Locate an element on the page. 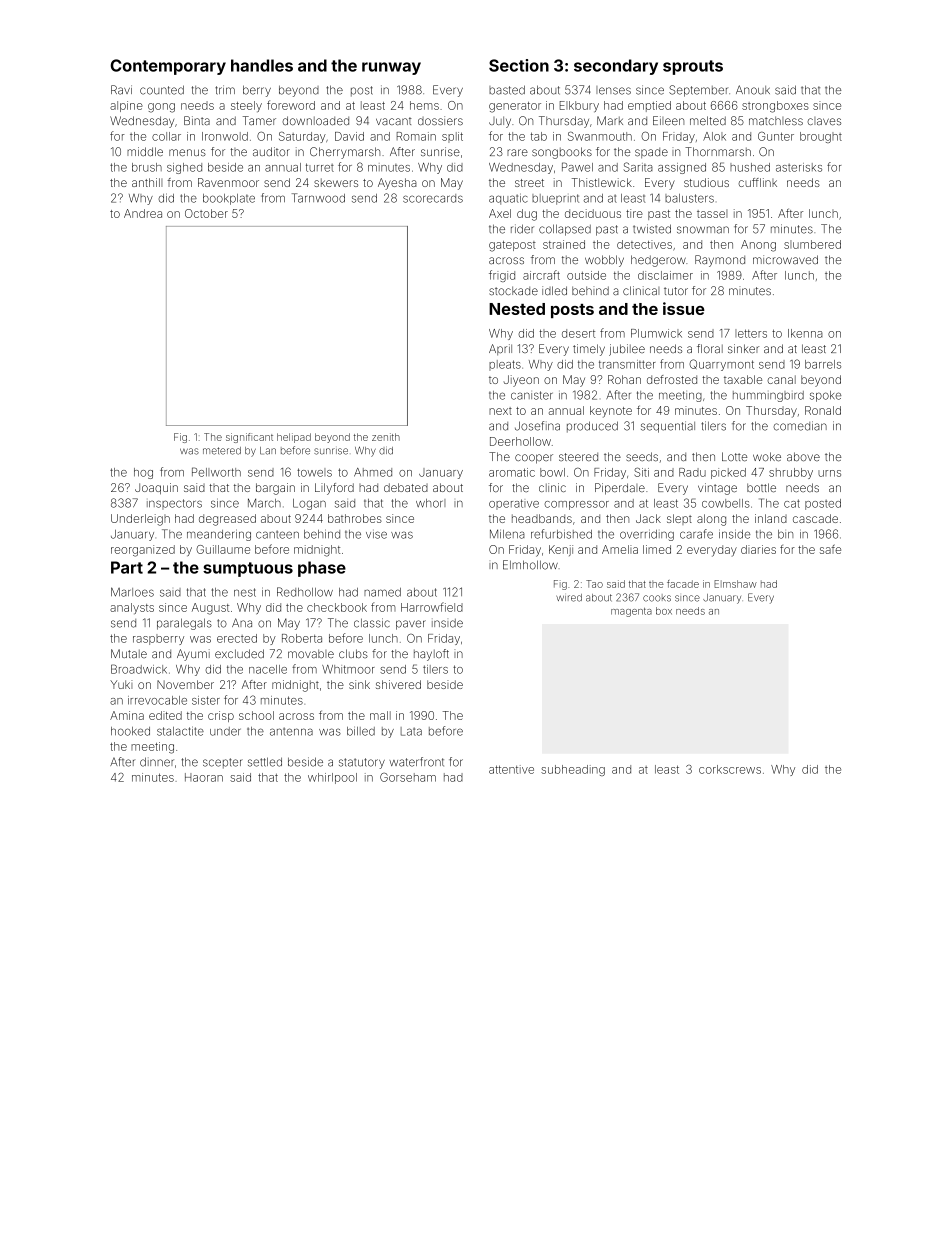 This image has height=1233, width=952. shivered is located at coordinates (398, 684).
